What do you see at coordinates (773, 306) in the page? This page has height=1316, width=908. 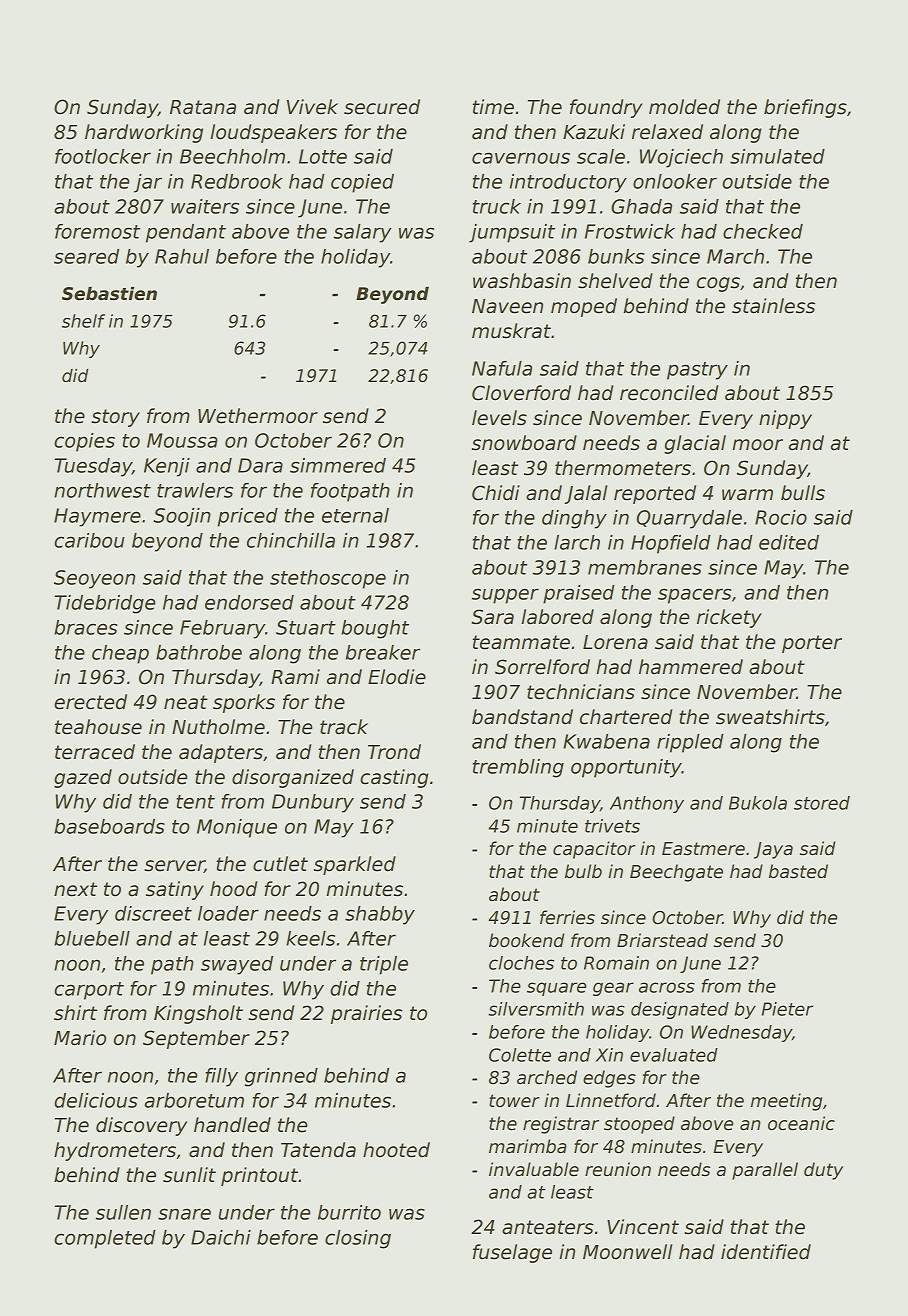 I see `stainless` at bounding box center [773, 306].
